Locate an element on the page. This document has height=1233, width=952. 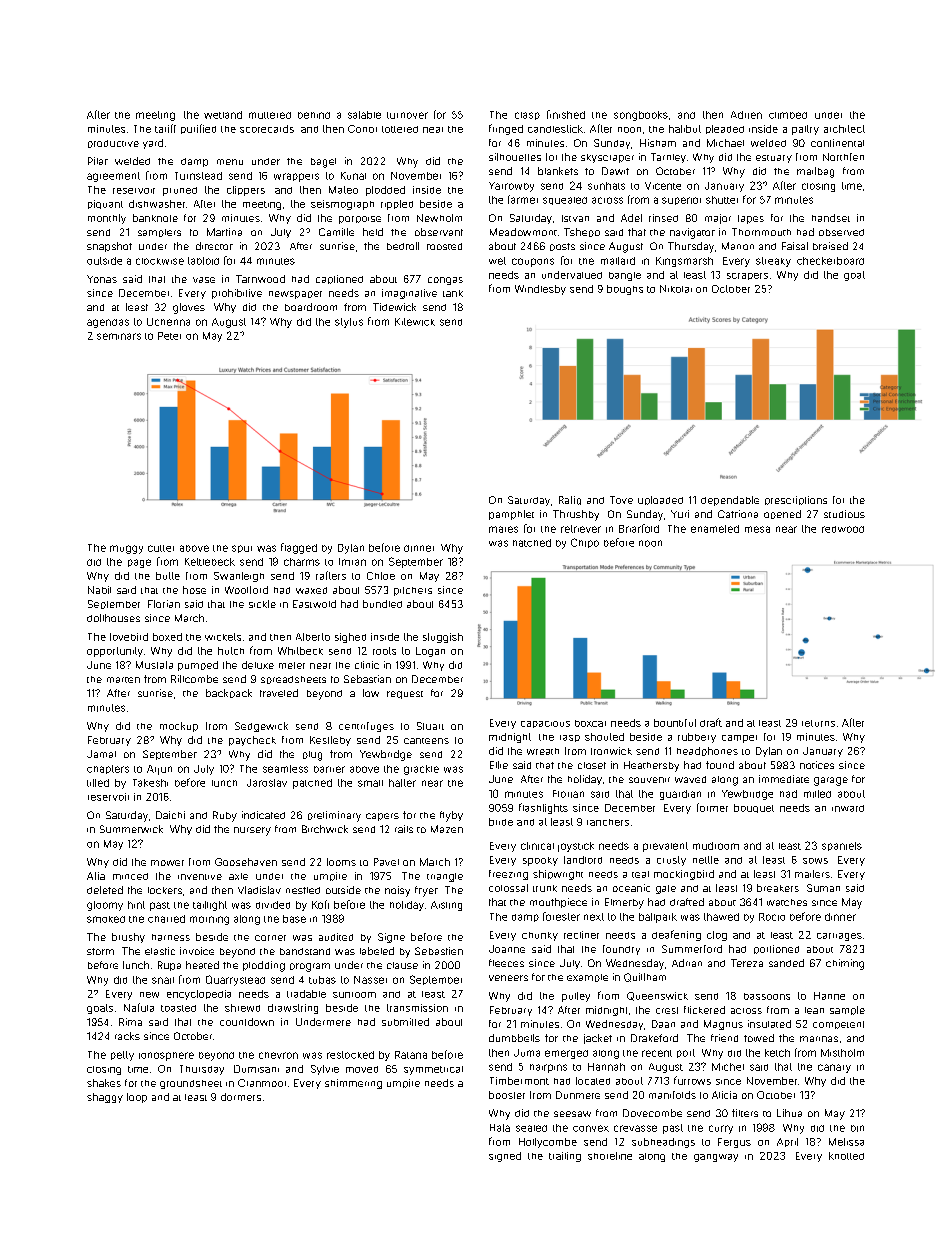
storm is located at coordinates (100, 951).
